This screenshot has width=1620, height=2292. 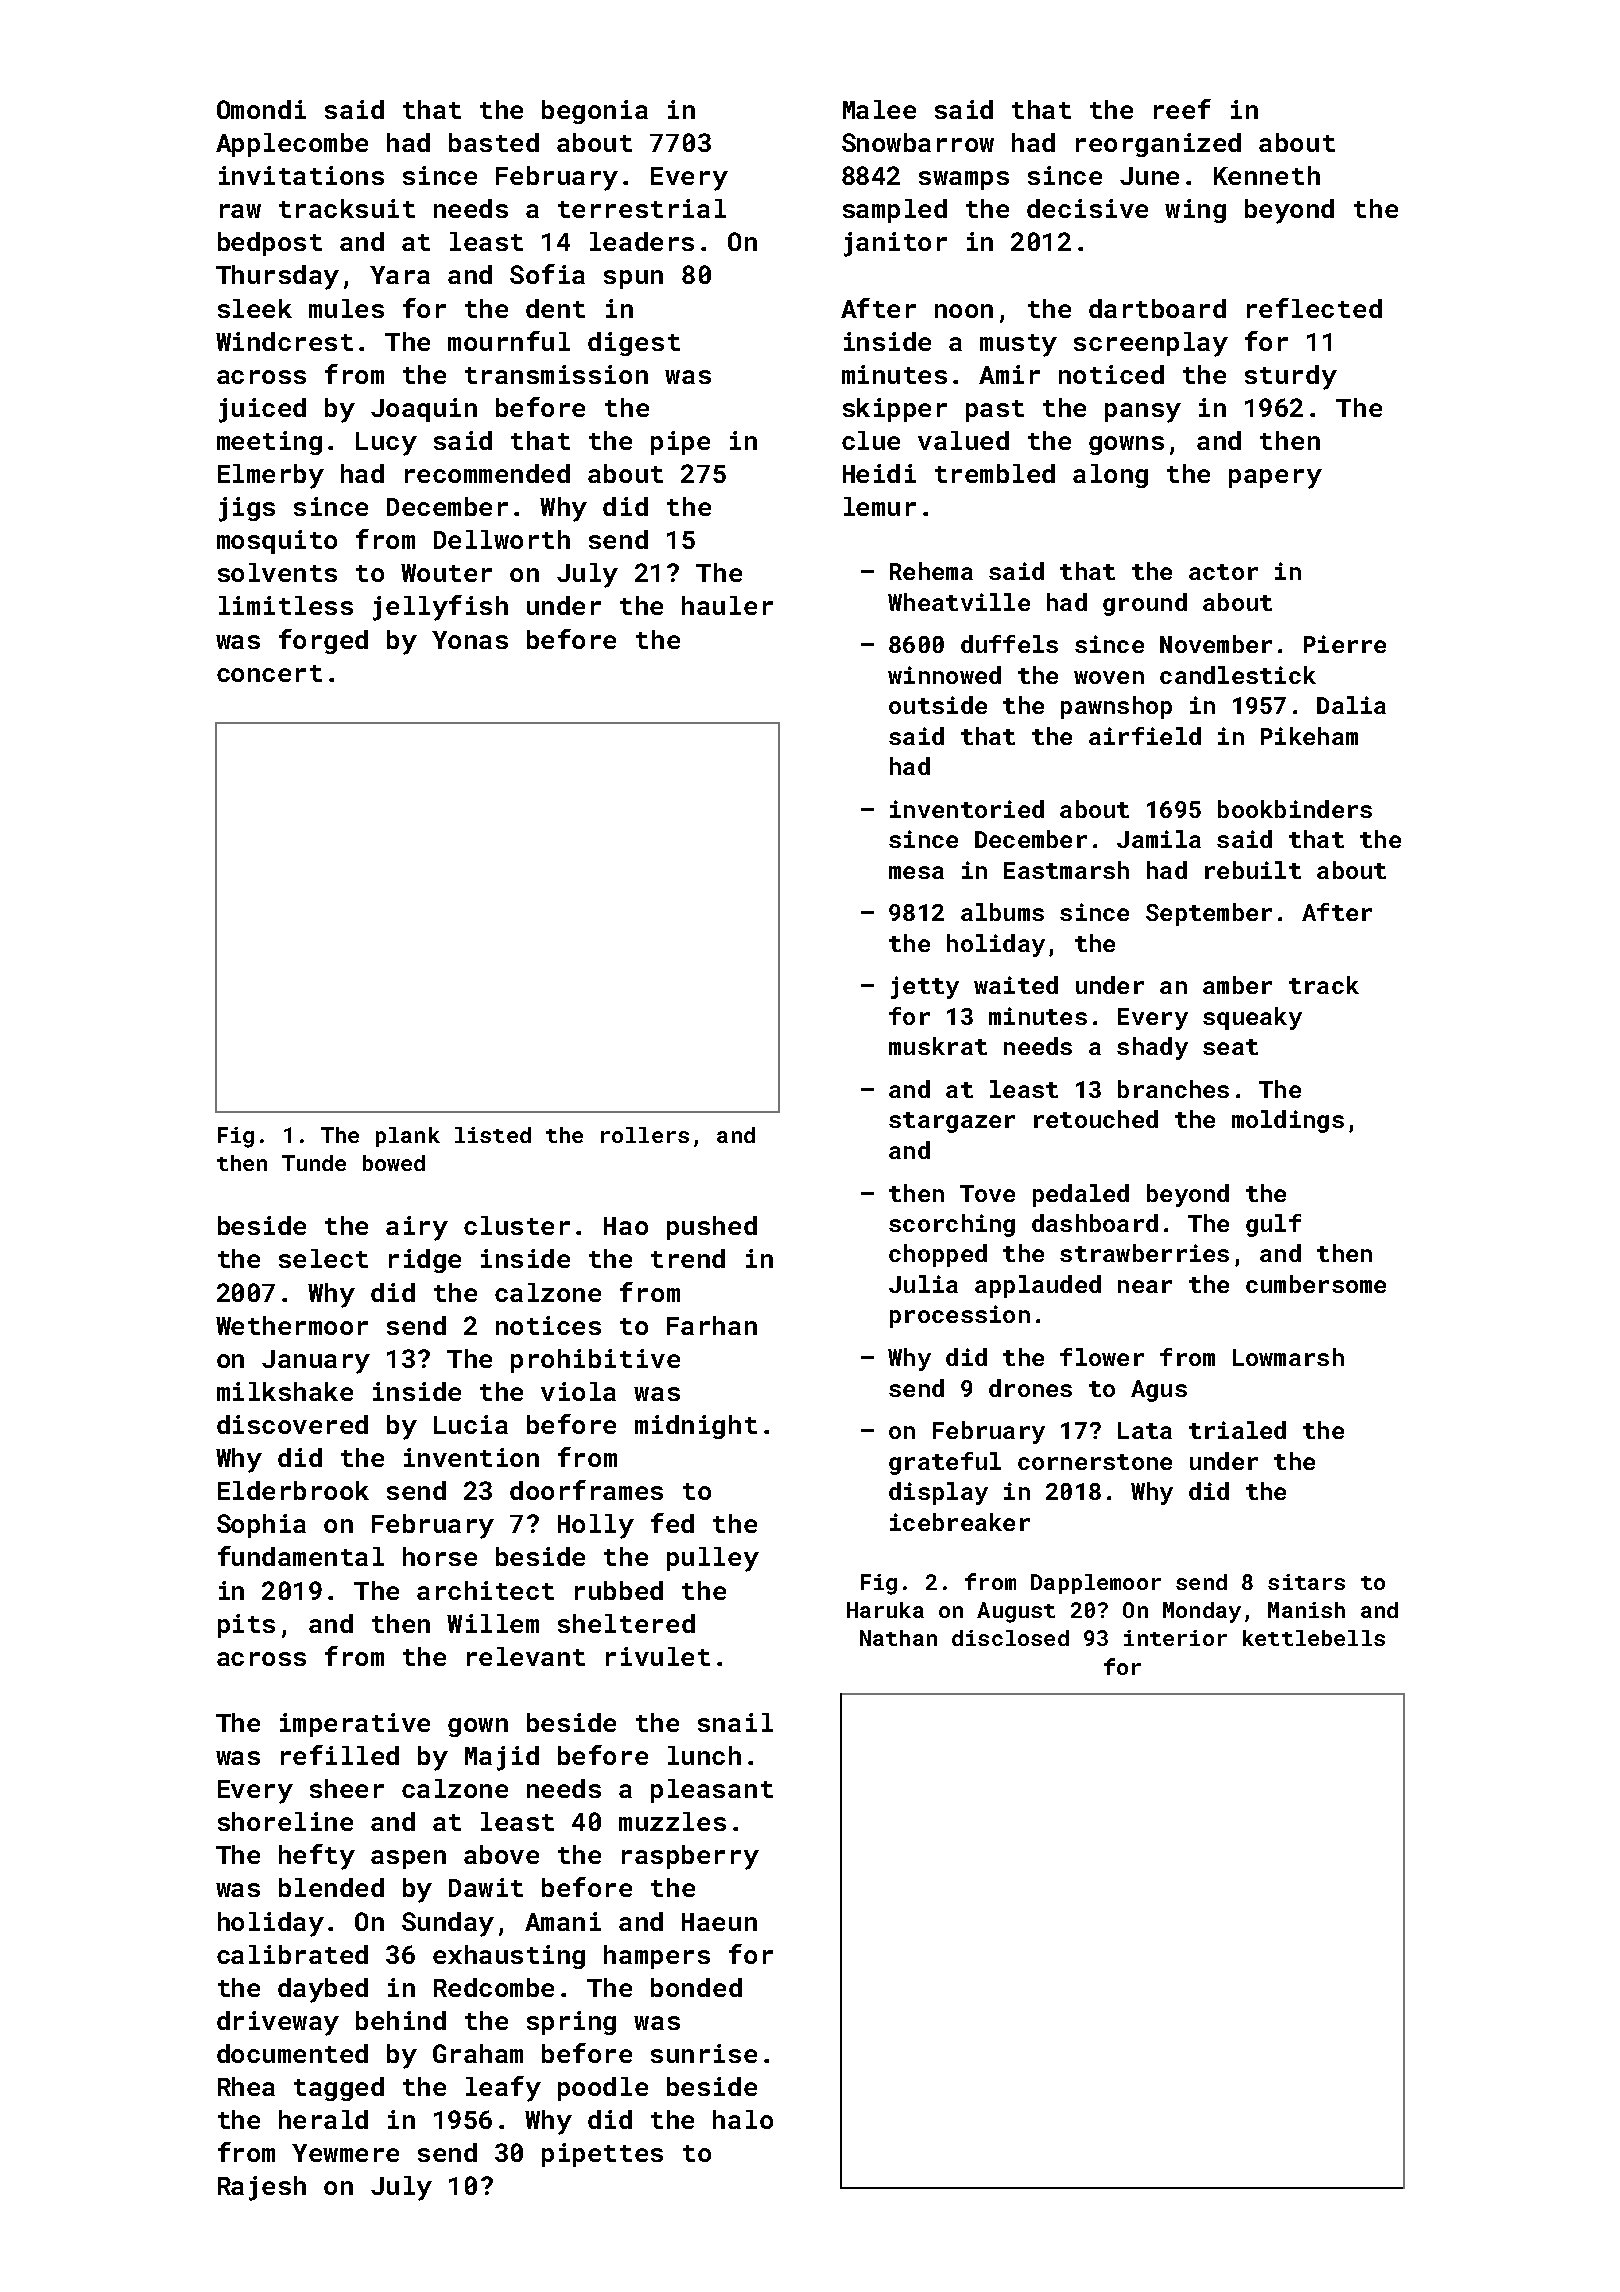 I want to click on imperative, so click(x=355, y=1725).
